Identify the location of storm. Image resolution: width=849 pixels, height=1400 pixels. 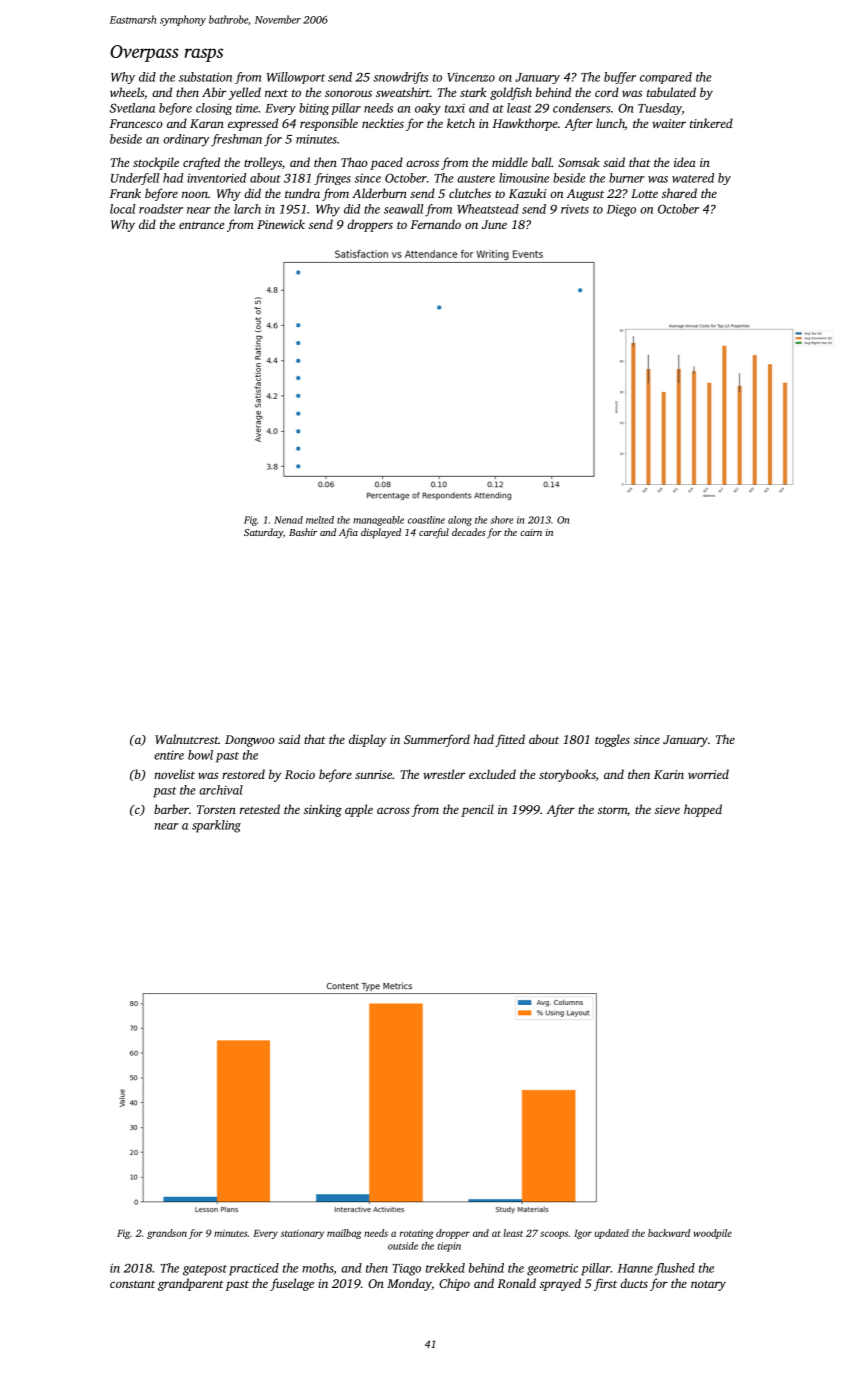
(612, 810).
